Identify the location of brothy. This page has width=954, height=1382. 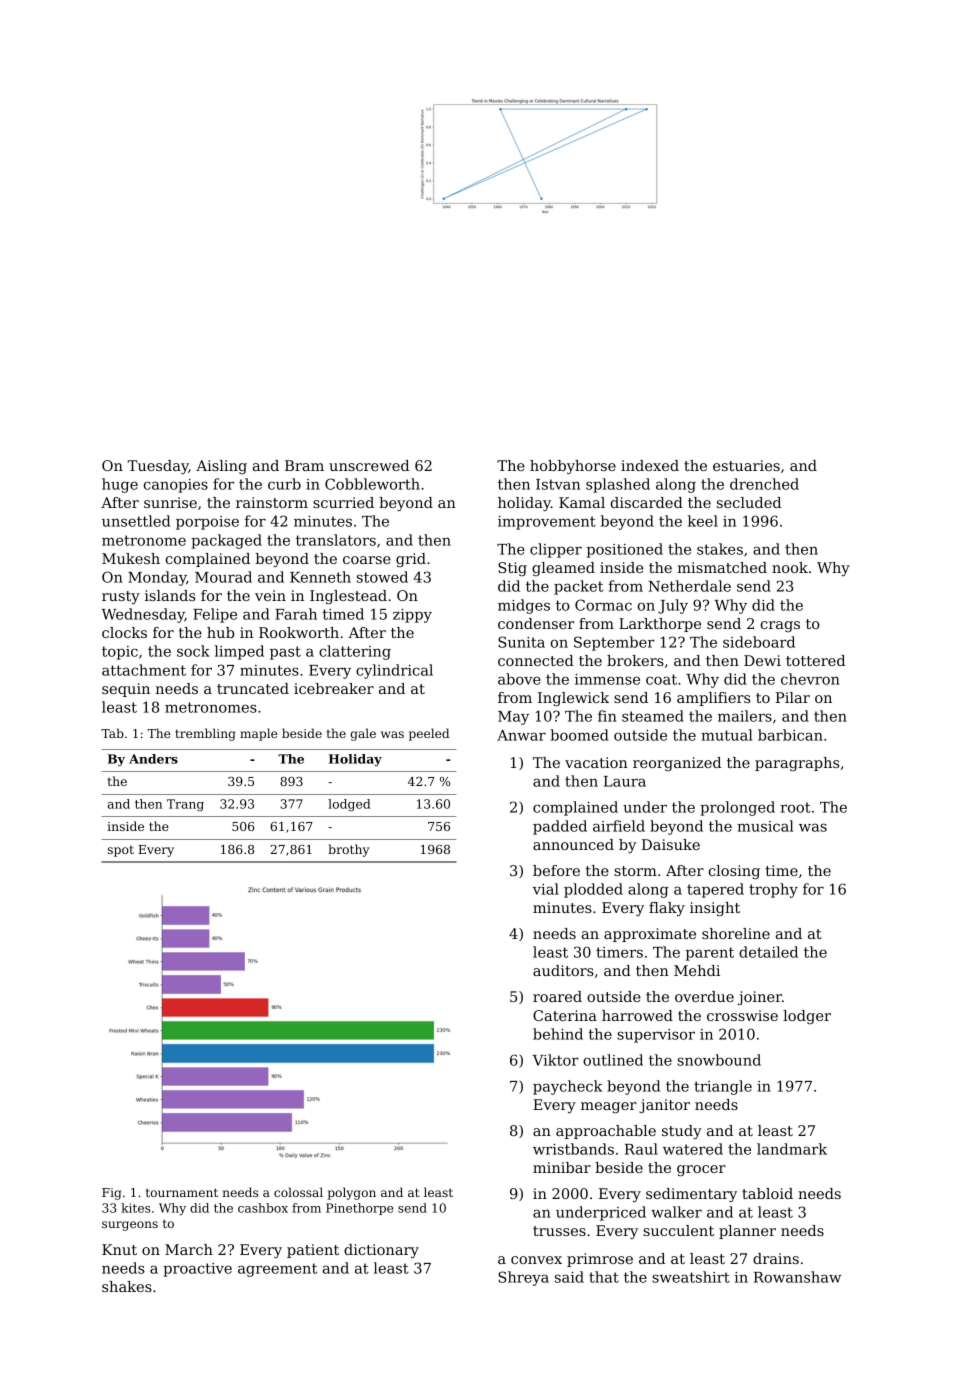
(348, 850).
